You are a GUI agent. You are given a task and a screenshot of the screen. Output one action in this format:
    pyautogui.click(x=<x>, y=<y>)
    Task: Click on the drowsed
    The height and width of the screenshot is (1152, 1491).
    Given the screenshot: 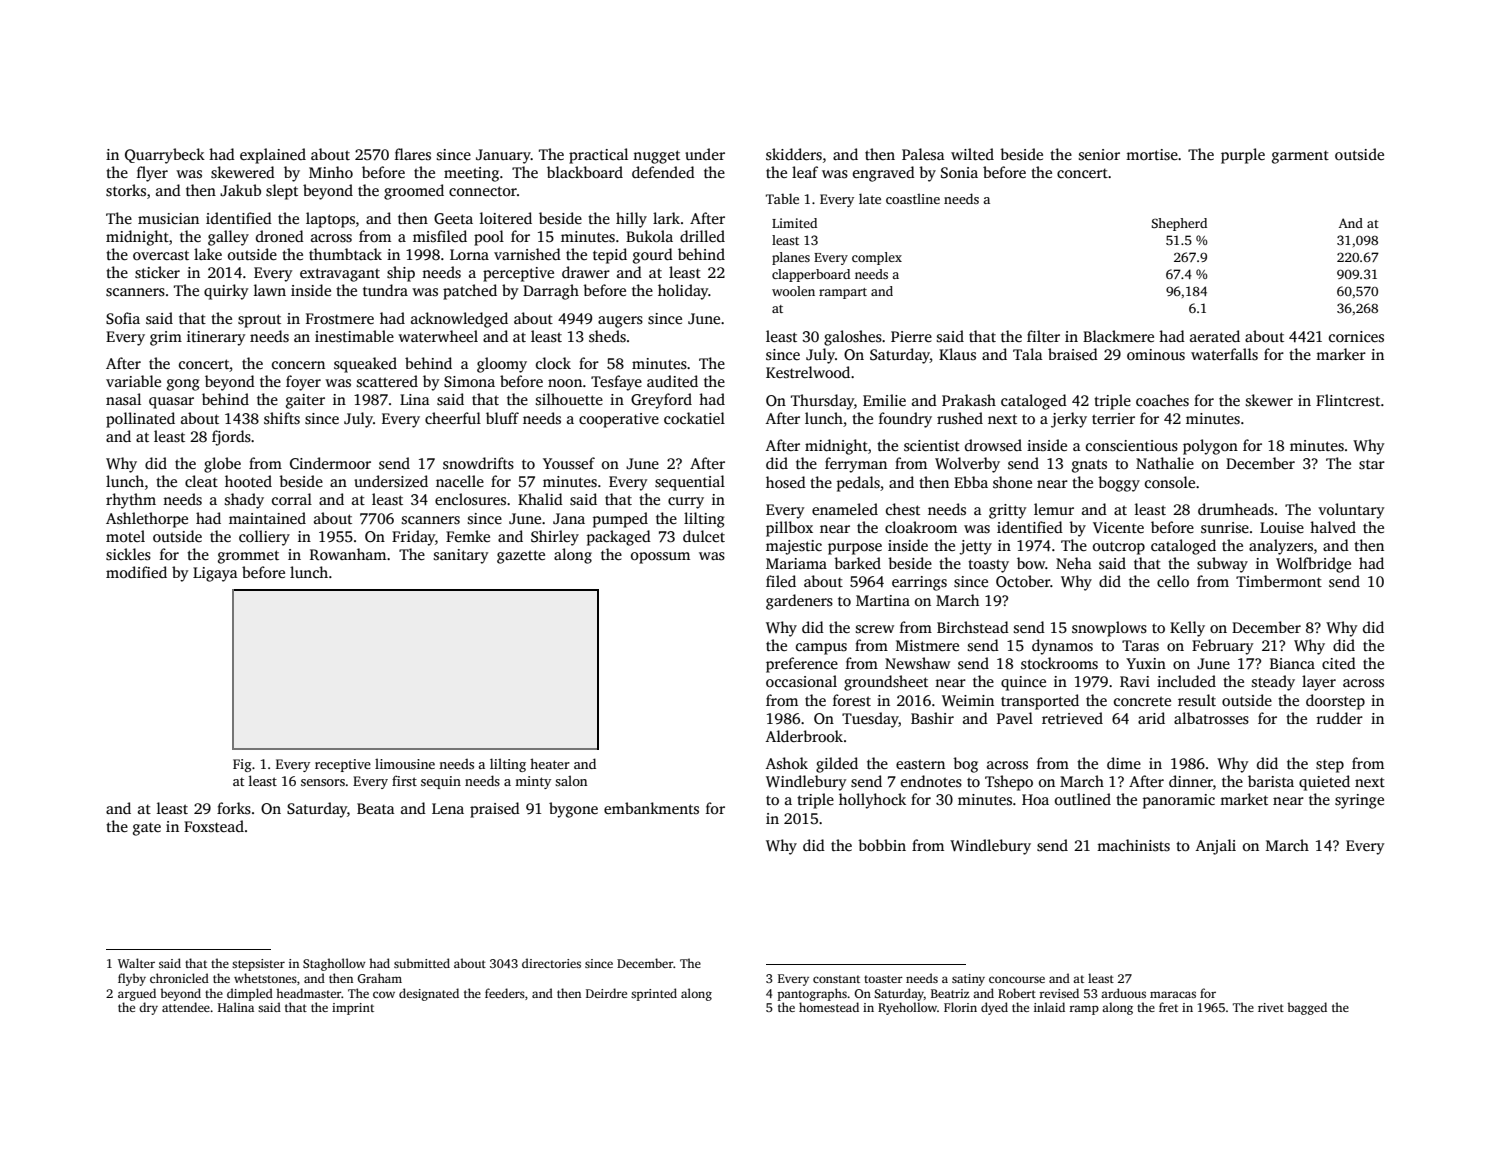 What is the action you would take?
    pyautogui.click(x=993, y=445)
